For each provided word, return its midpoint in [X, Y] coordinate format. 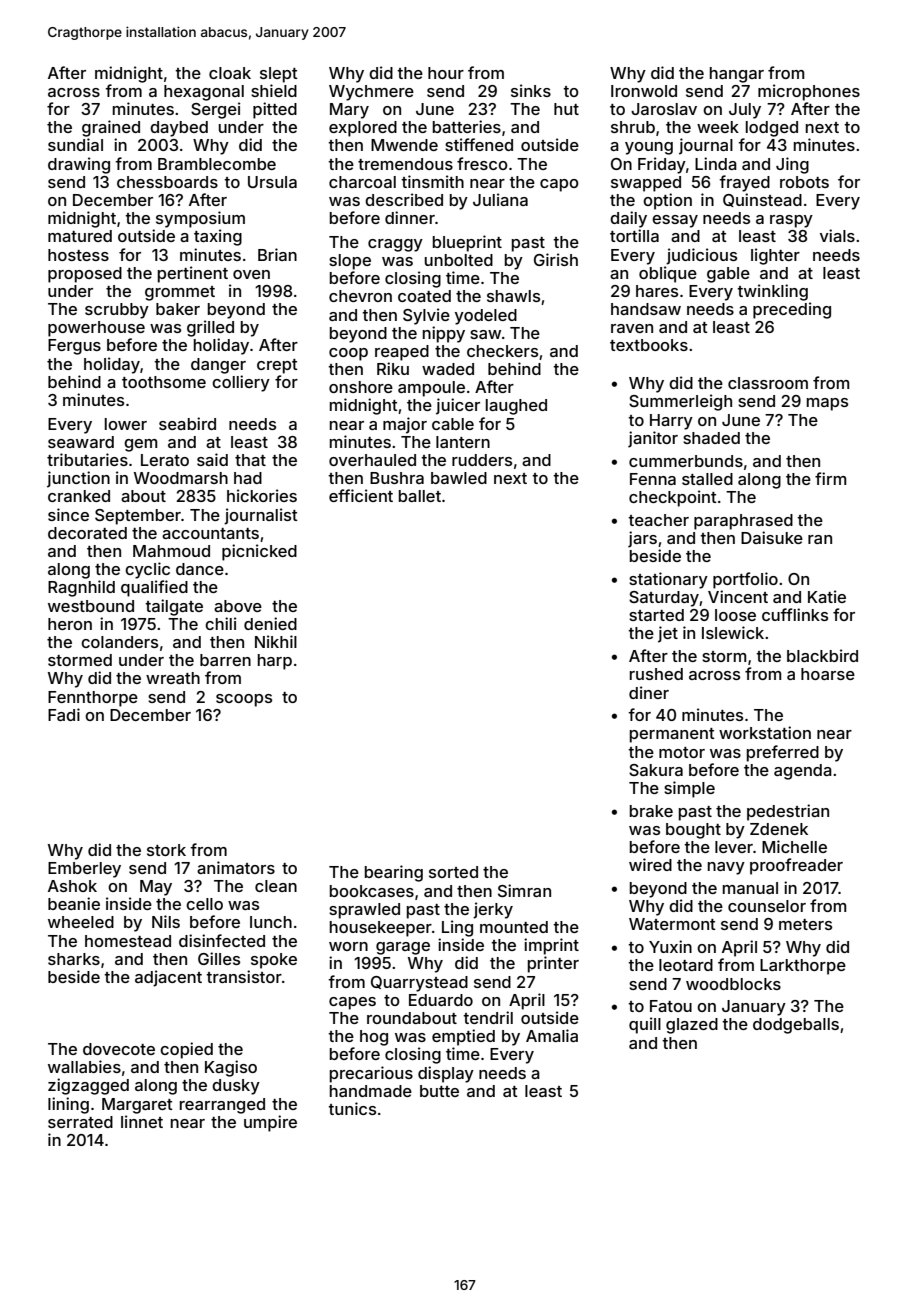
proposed [85, 275]
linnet [142, 1121]
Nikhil [276, 641]
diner [649, 692]
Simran [524, 890]
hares [657, 291]
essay [675, 221]
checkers [502, 351]
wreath [173, 678]
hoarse [828, 674]
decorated [87, 533]
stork [166, 850]
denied [270, 623]
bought [693, 831]
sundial [75, 144]
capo [559, 185]
